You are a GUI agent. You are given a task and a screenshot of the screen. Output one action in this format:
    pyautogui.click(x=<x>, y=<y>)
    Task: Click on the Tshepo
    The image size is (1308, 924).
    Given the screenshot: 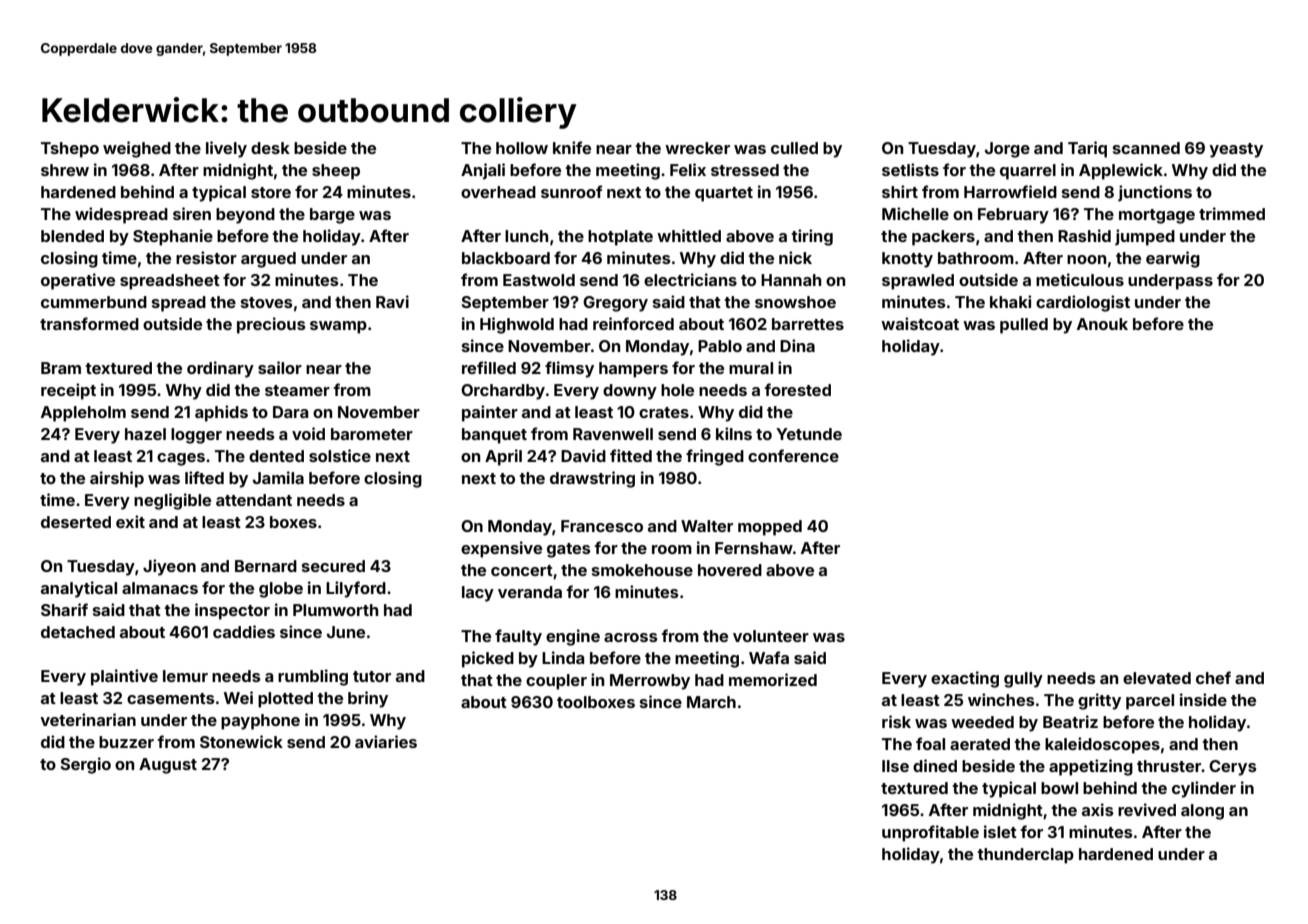 What is the action you would take?
    pyautogui.click(x=70, y=150)
